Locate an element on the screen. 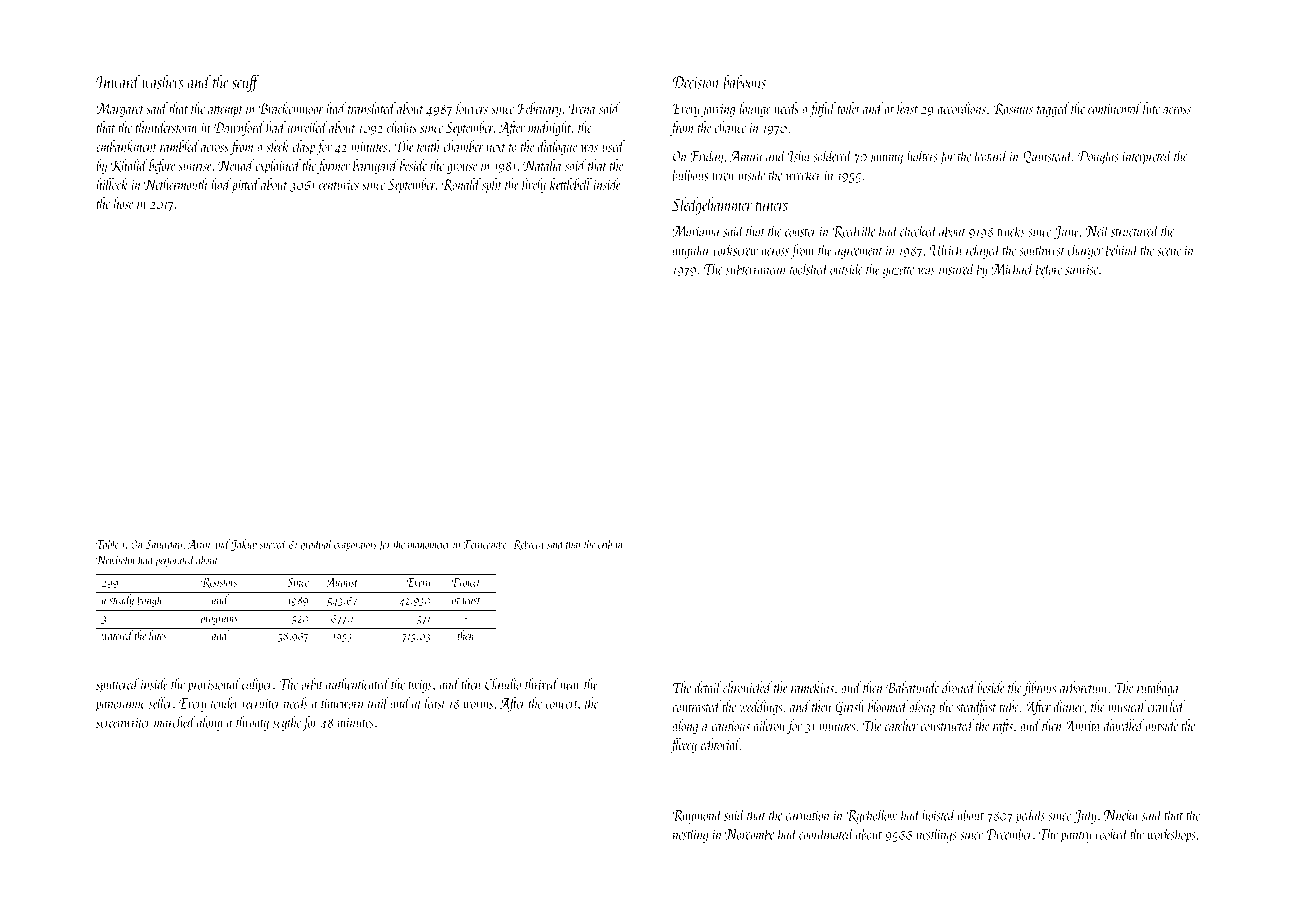 The image size is (1308, 924). coordinated is located at coordinates (826, 833).
